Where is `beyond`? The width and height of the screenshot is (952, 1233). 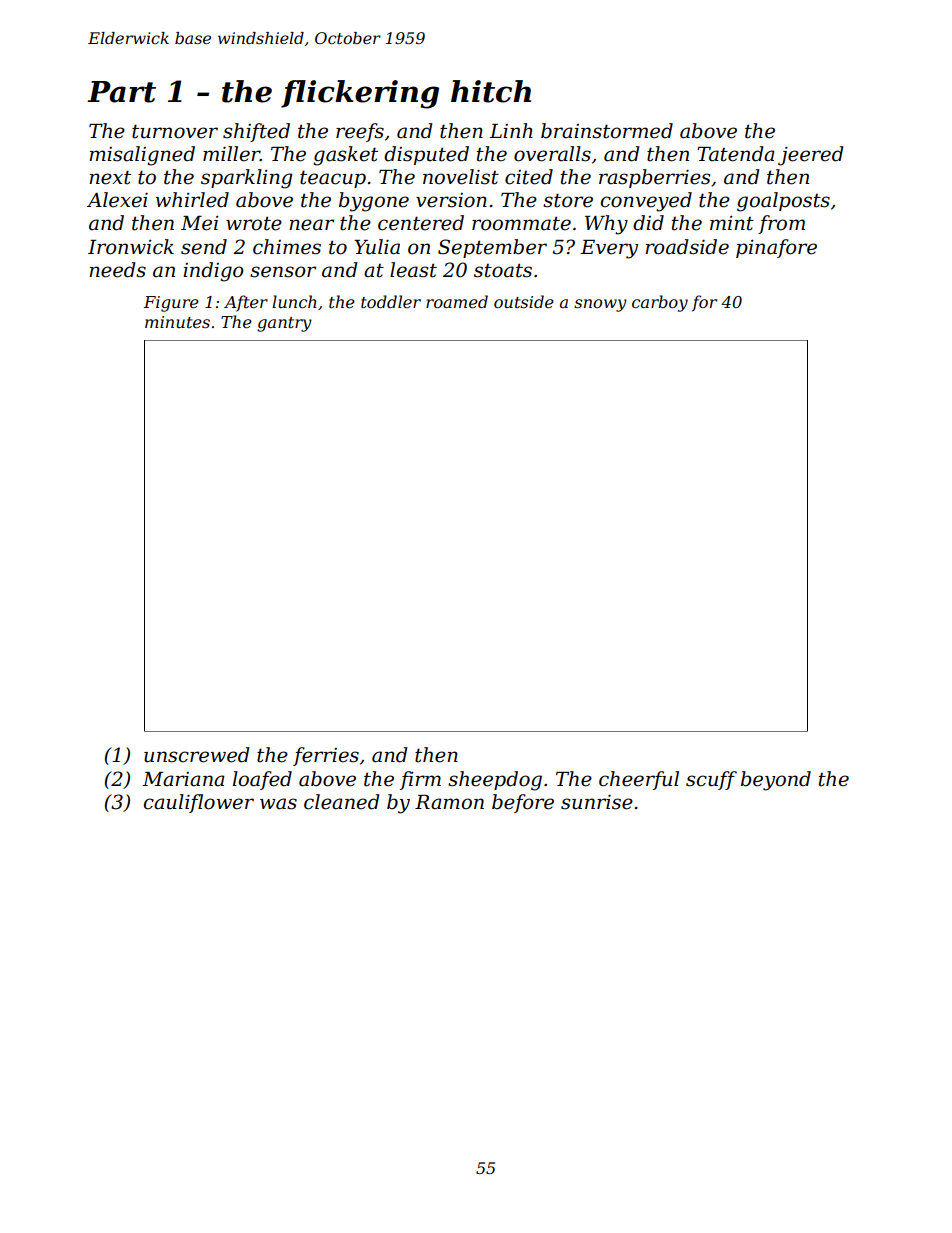
beyond is located at coordinates (776, 781).
